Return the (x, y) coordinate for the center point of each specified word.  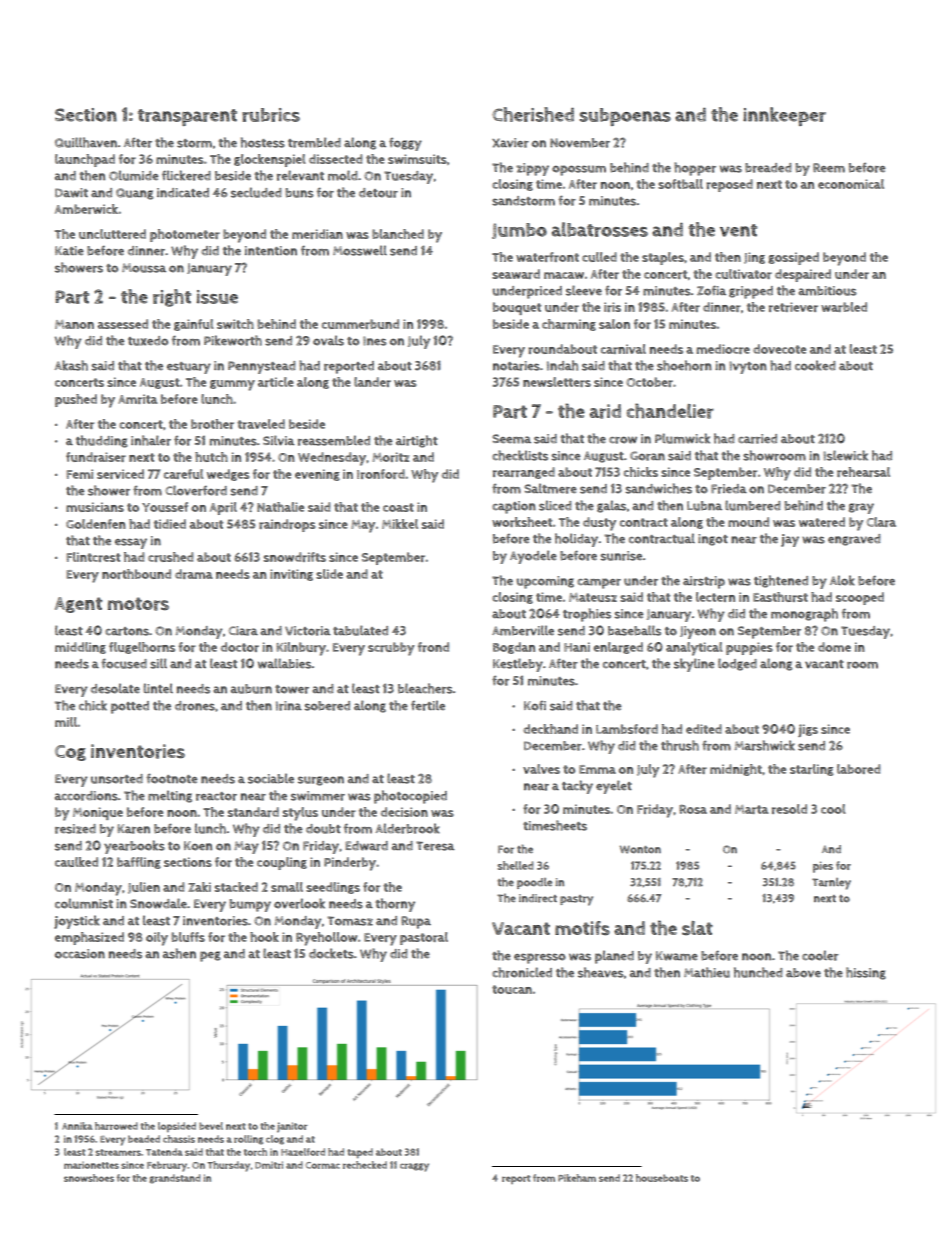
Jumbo (519, 231)
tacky (577, 787)
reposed (729, 185)
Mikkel (400, 524)
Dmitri (269, 1165)
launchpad (85, 160)
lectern (715, 597)
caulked (76, 862)
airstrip (704, 582)
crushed (171, 557)
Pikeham (577, 1178)
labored (859, 769)
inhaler (151, 440)
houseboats (662, 1178)
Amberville (523, 630)
